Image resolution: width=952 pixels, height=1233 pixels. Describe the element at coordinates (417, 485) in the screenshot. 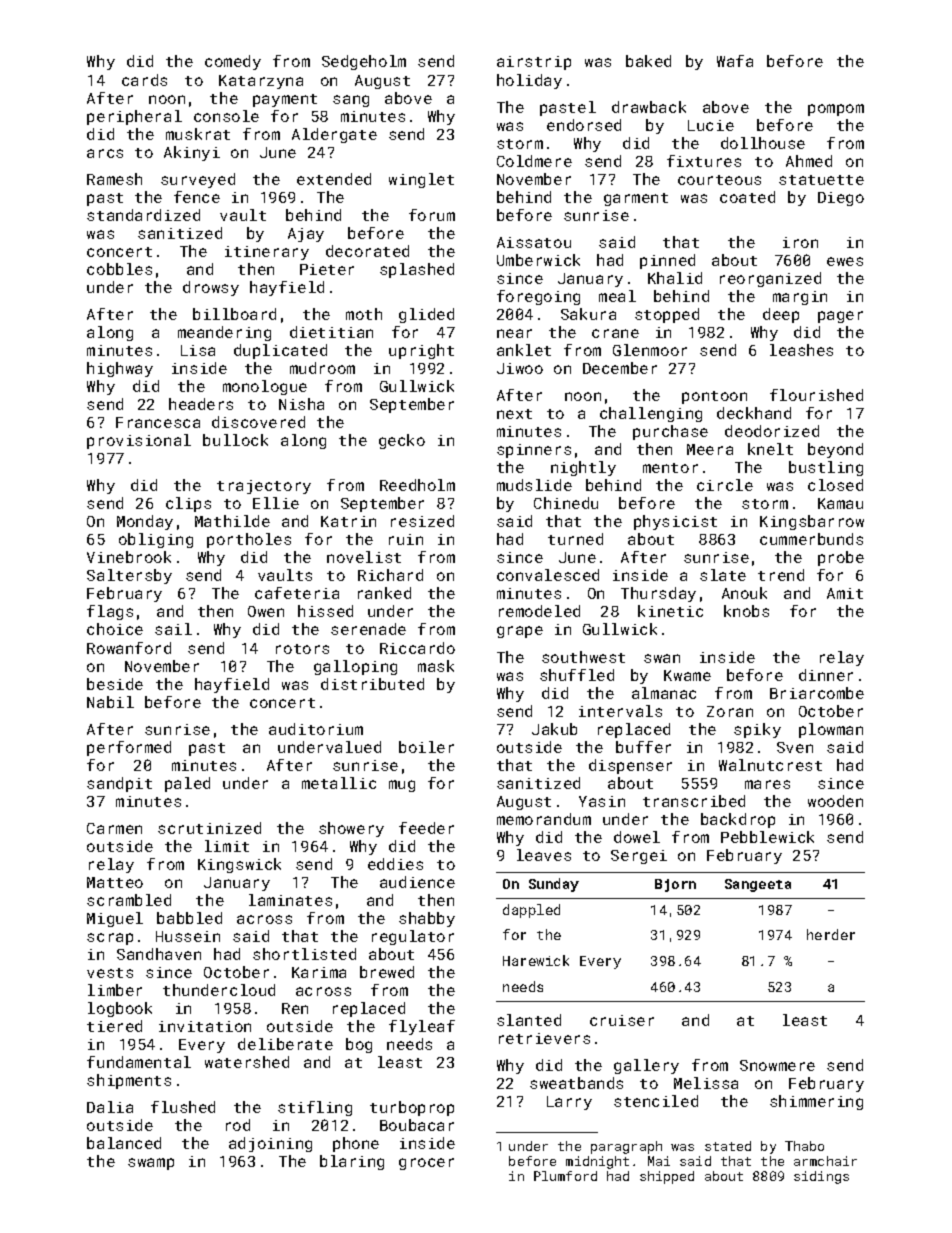

I see `Reedholm` at that location.
